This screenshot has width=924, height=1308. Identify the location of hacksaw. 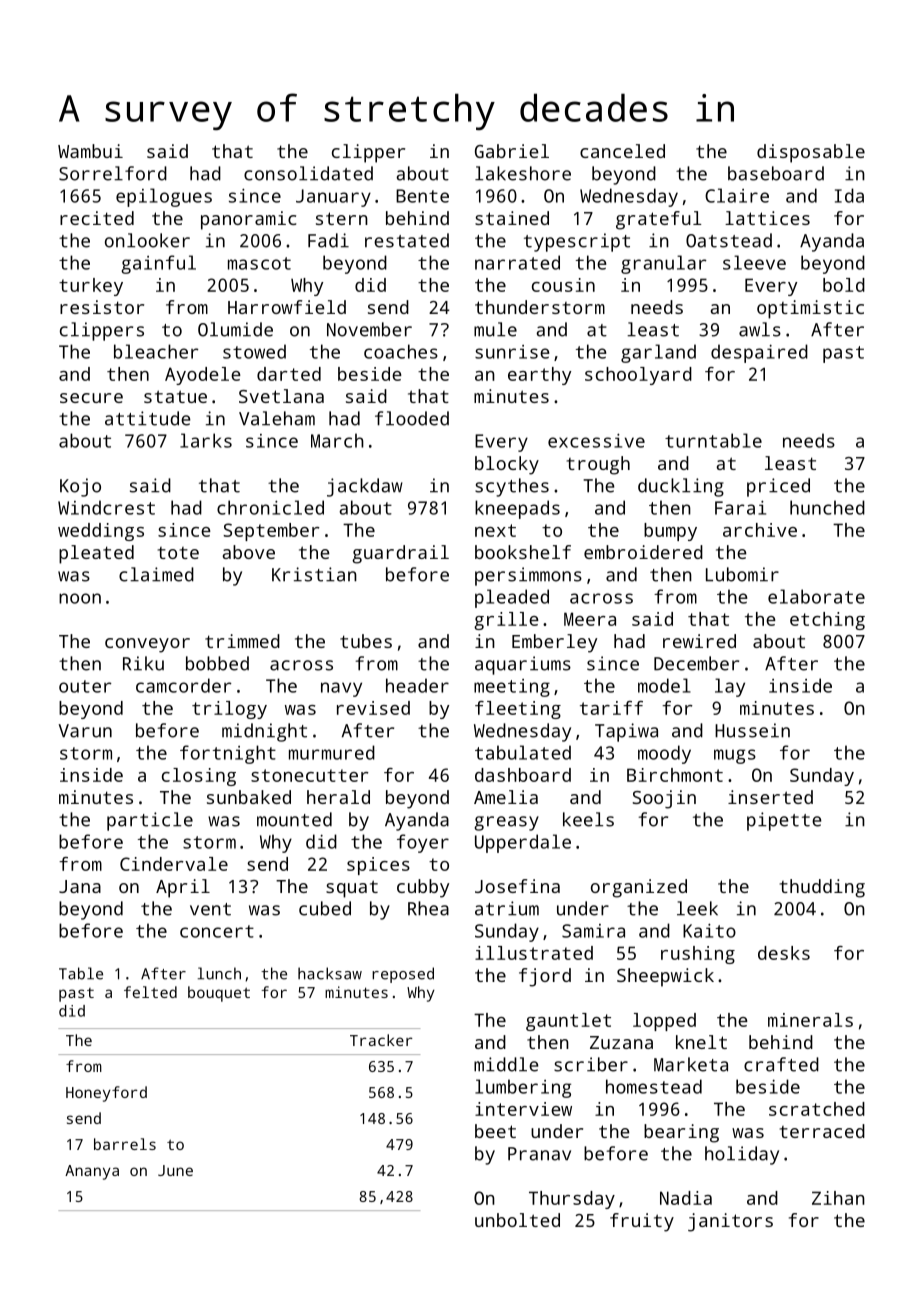
(330, 973).
